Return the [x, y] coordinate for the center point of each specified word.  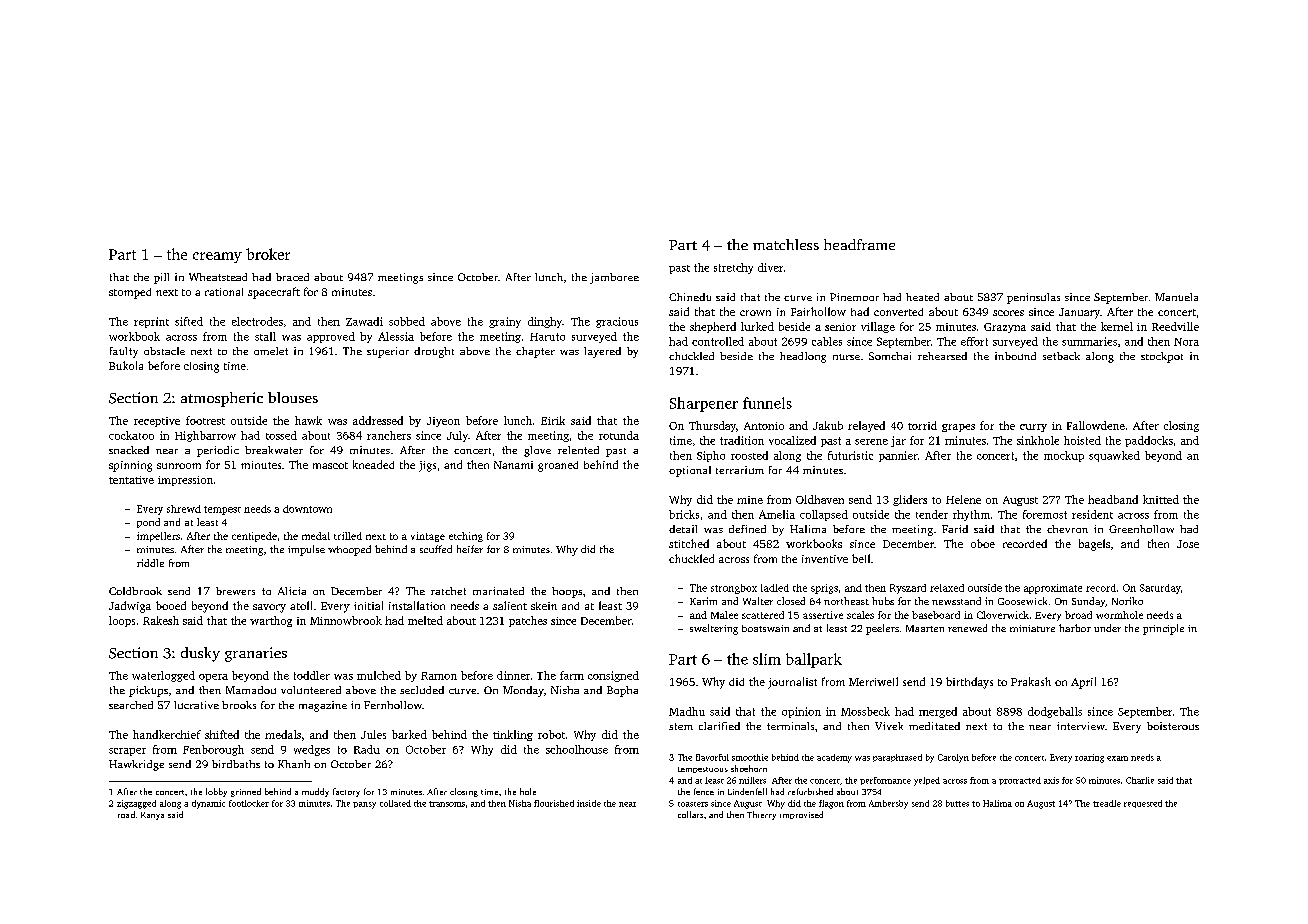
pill [161, 278]
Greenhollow [1141, 529]
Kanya [152, 816]
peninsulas [1033, 298]
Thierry [761, 815]
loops [122, 621]
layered [602, 352]
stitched [689, 543]
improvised [801, 815]
